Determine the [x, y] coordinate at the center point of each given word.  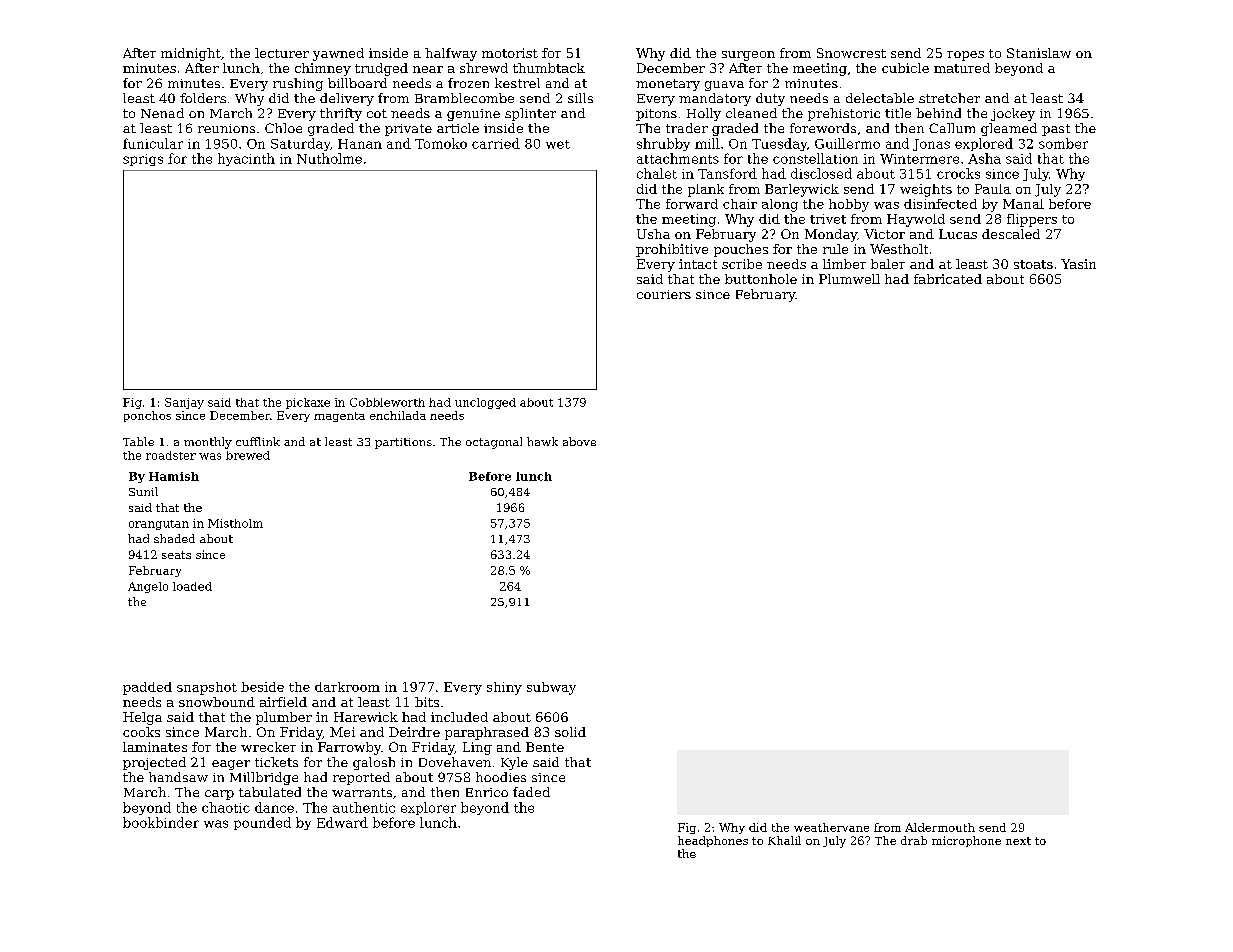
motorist [510, 53]
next [1018, 841]
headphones [713, 841]
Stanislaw [1039, 53]
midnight [191, 54]
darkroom [347, 687]
